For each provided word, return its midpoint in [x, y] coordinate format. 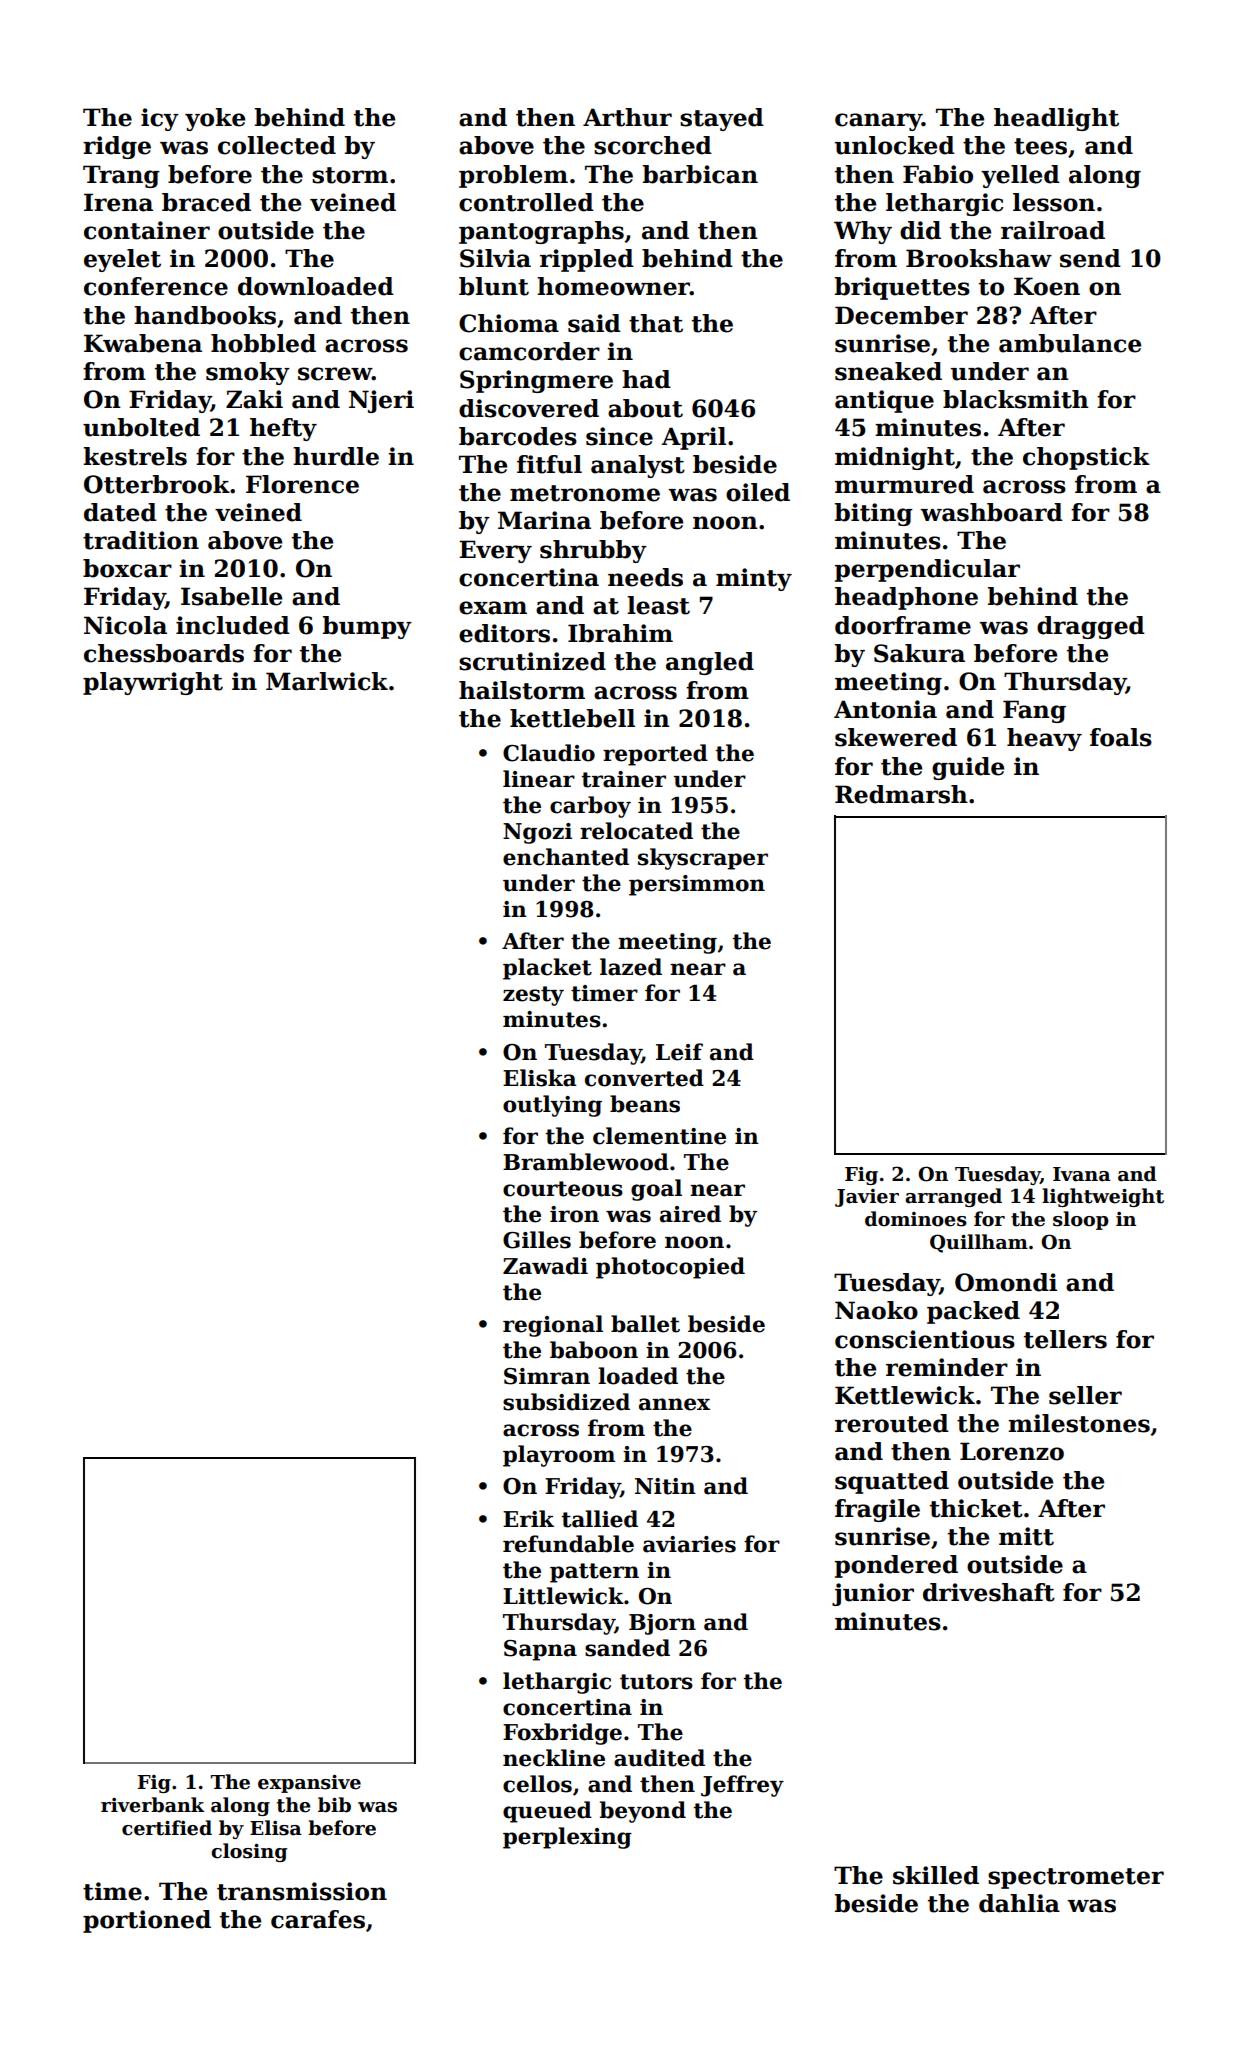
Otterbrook [157, 484]
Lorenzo [1012, 1451]
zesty [533, 996]
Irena [118, 202]
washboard [991, 512]
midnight [895, 458]
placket [547, 969]
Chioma [509, 323]
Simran [547, 1376]
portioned [147, 1921]
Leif [679, 1052]
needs [645, 577]
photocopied [670, 1268]
